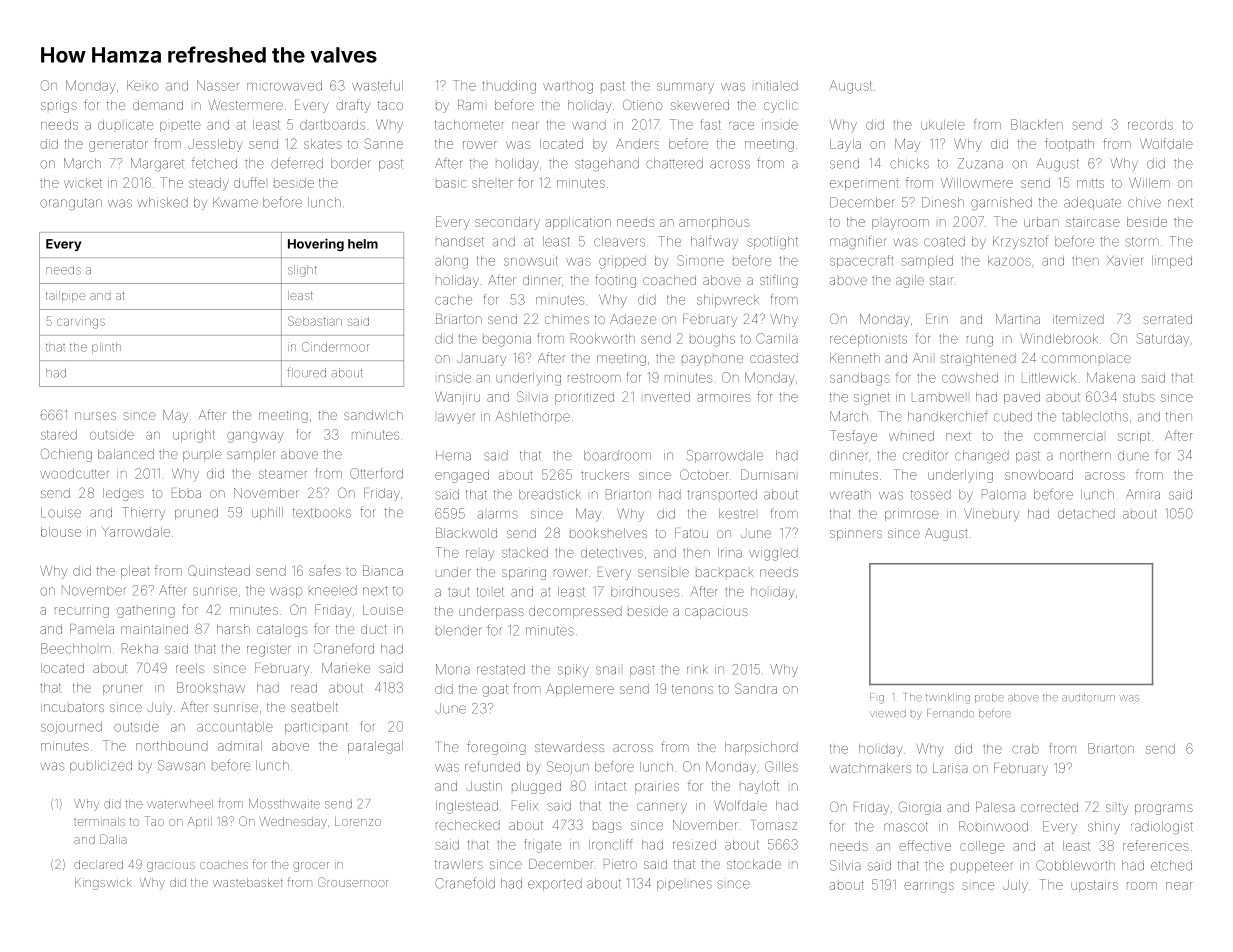 This document has height=952, width=1233. I want to click on Blackfen, so click(1037, 124).
